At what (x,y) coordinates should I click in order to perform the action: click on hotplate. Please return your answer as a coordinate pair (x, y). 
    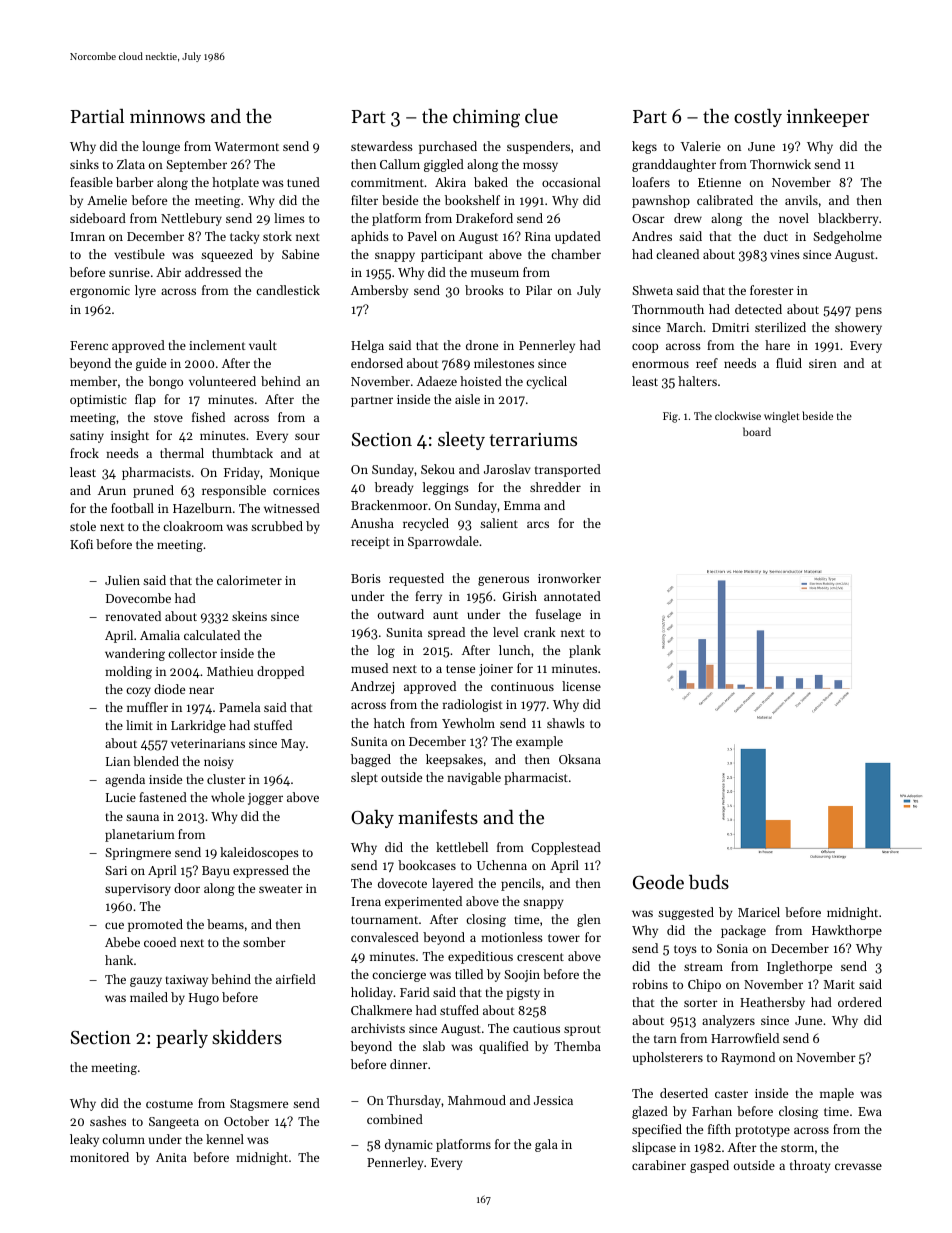
    Looking at the image, I should click on (235, 183).
